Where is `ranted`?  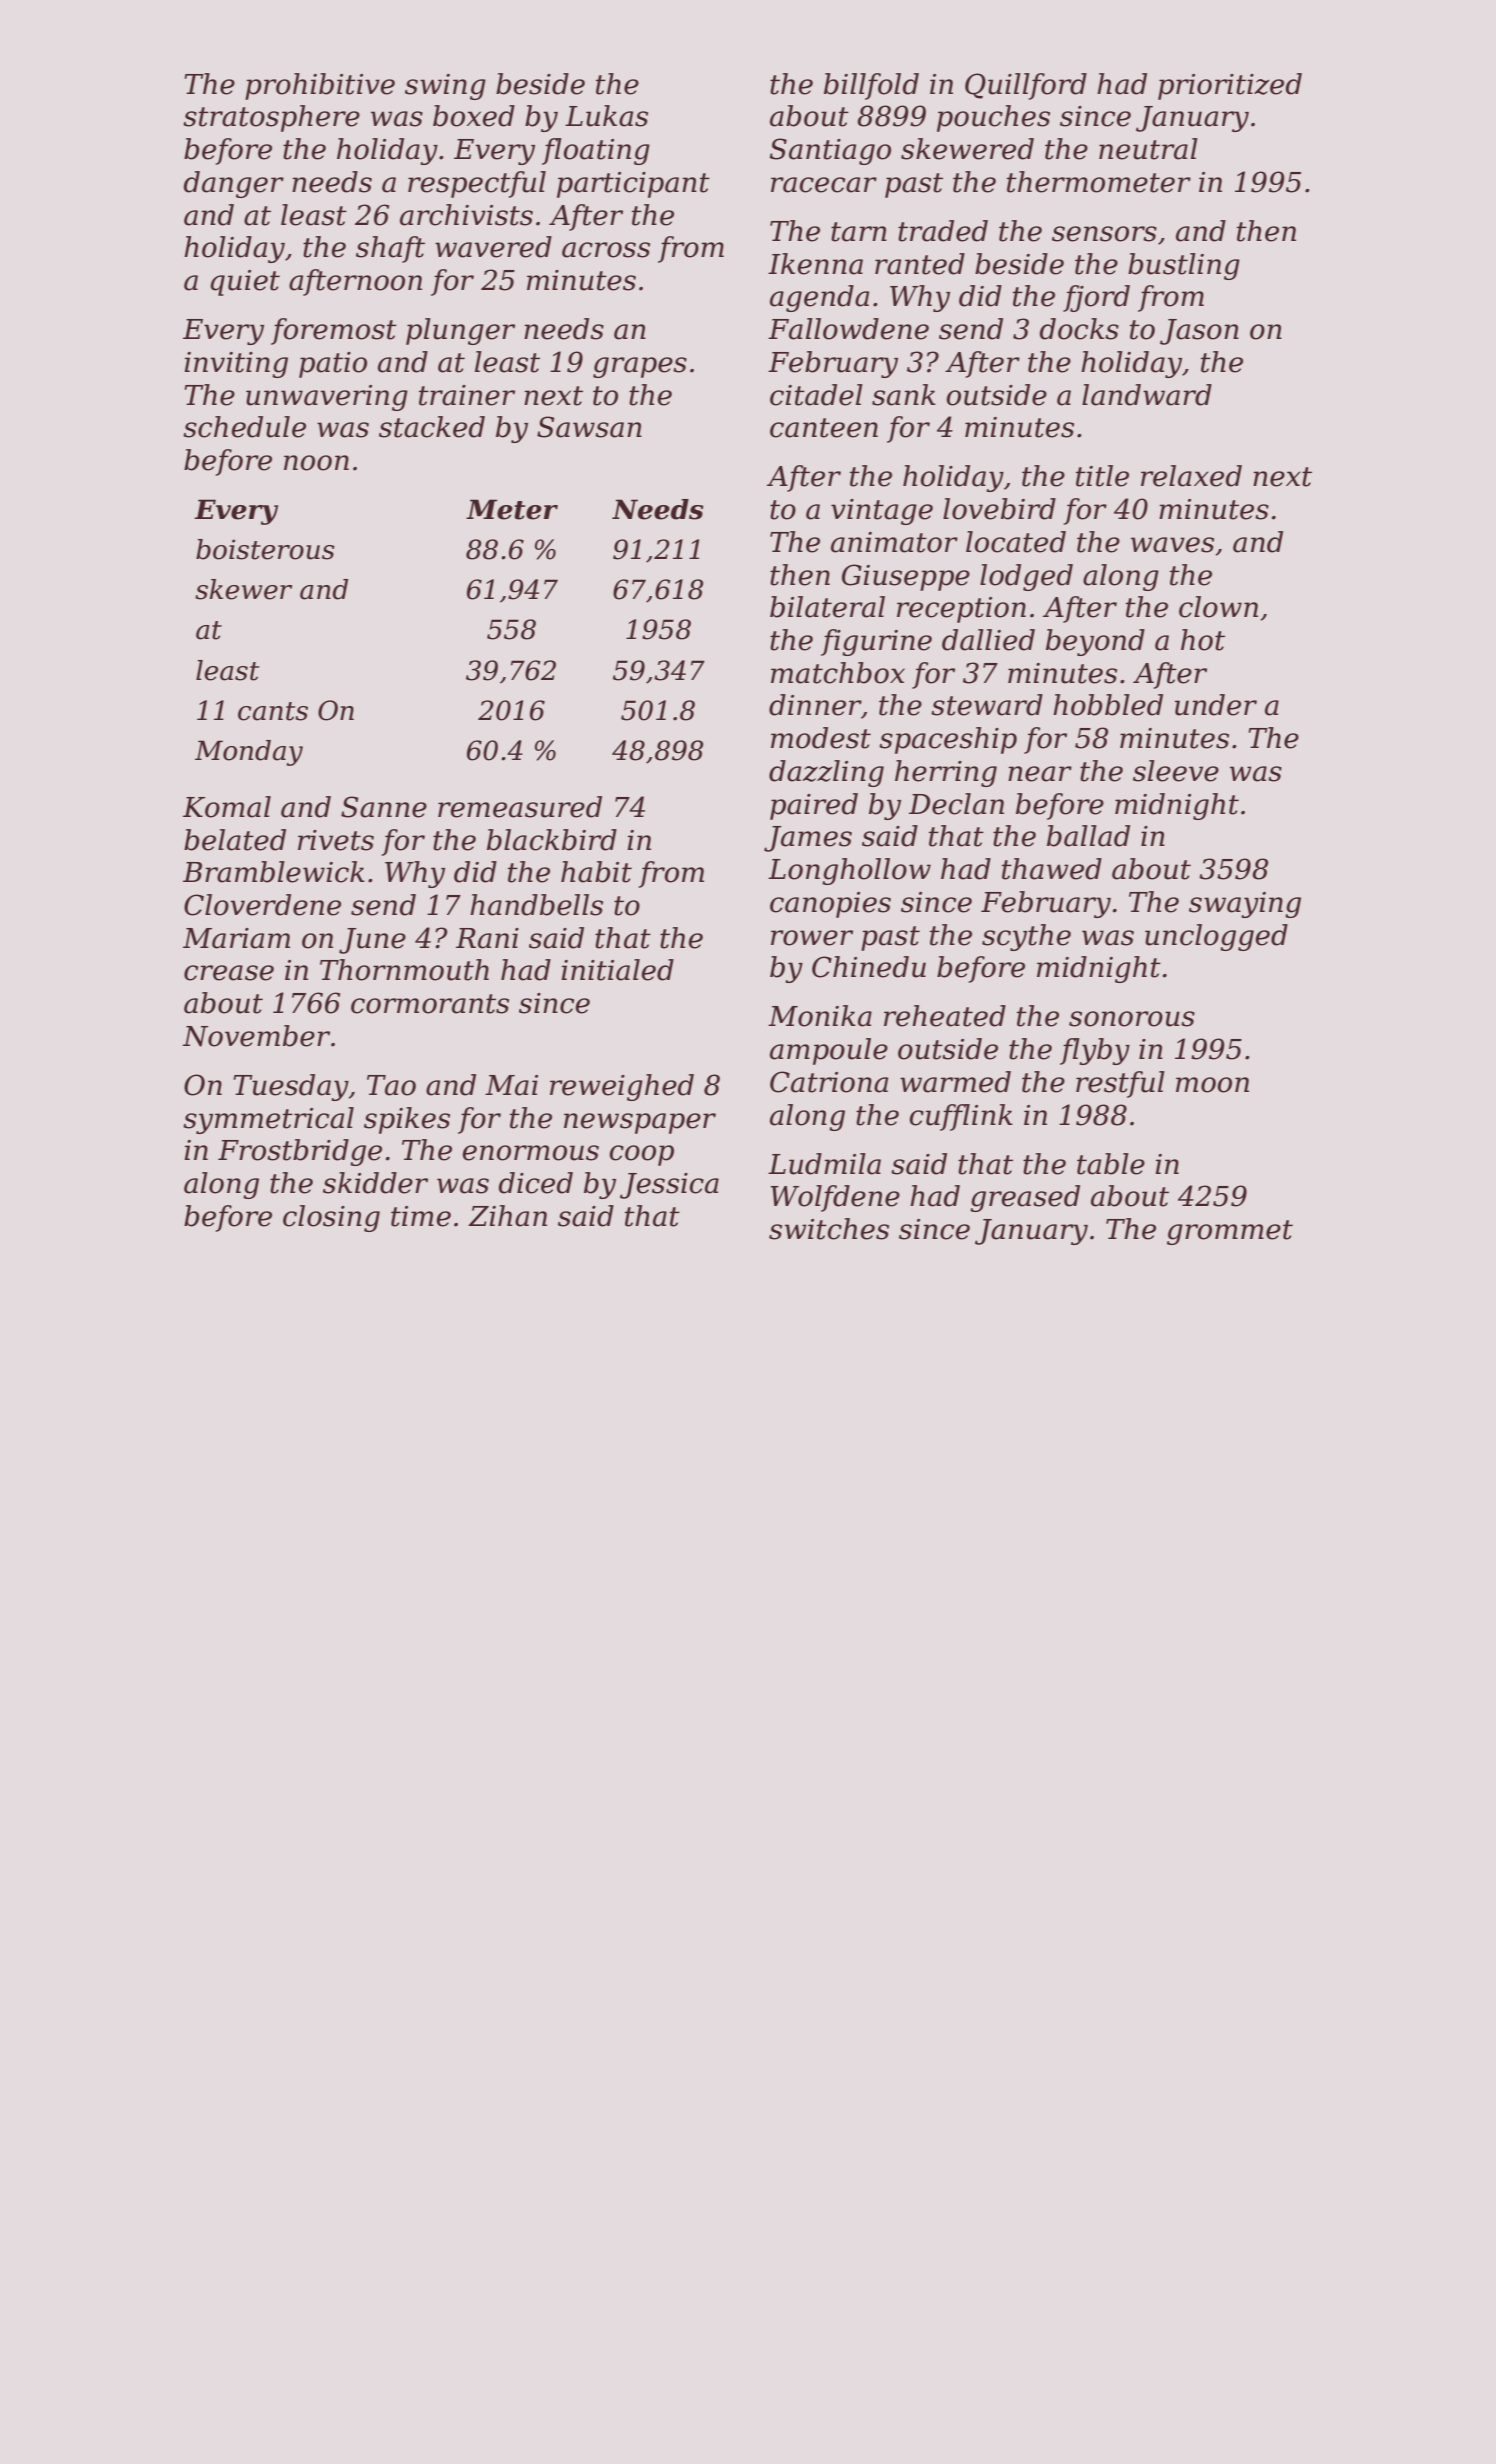
ranted is located at coordinates (920, 264).
